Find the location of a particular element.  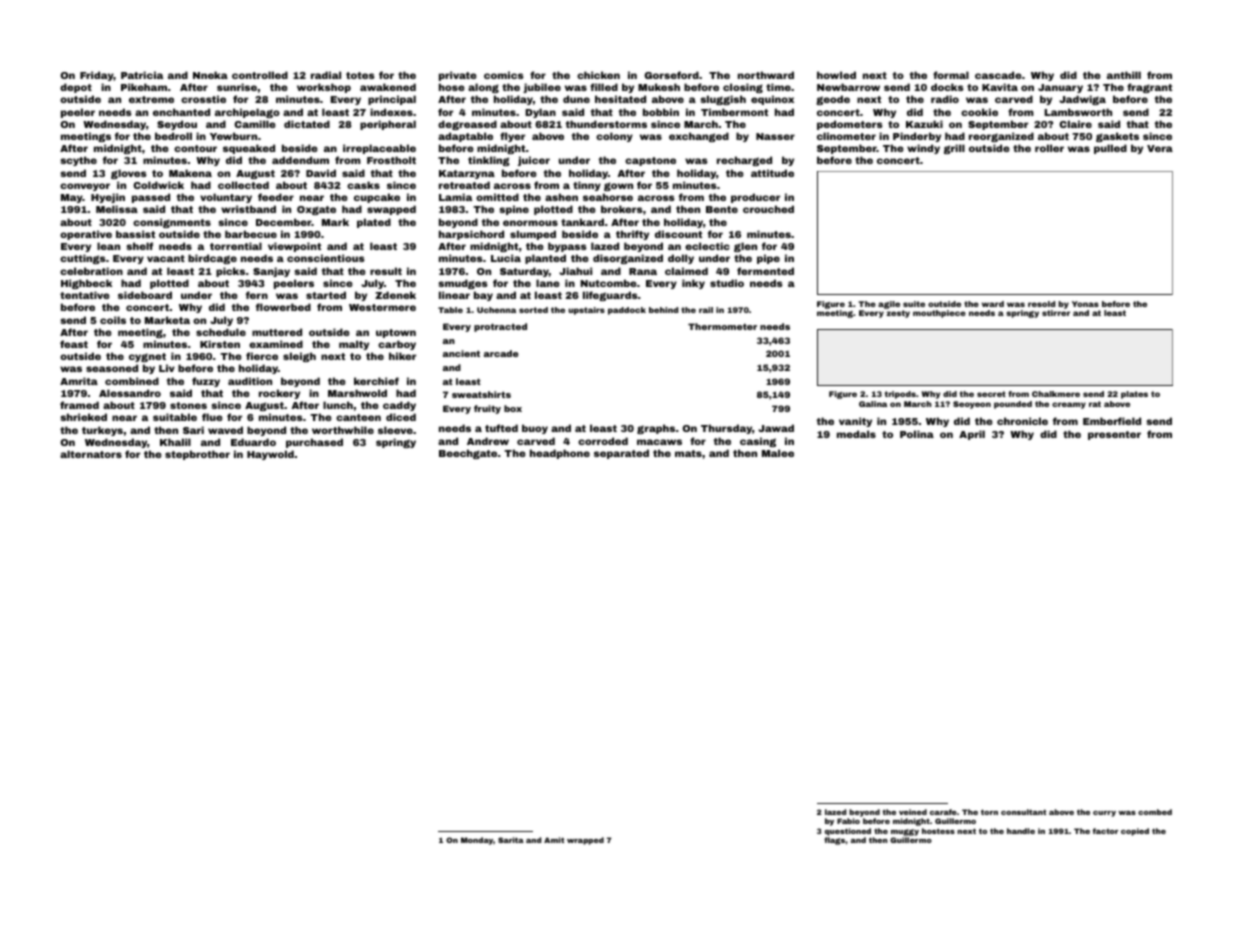

wrapped is located at coordinates (585, 841).
